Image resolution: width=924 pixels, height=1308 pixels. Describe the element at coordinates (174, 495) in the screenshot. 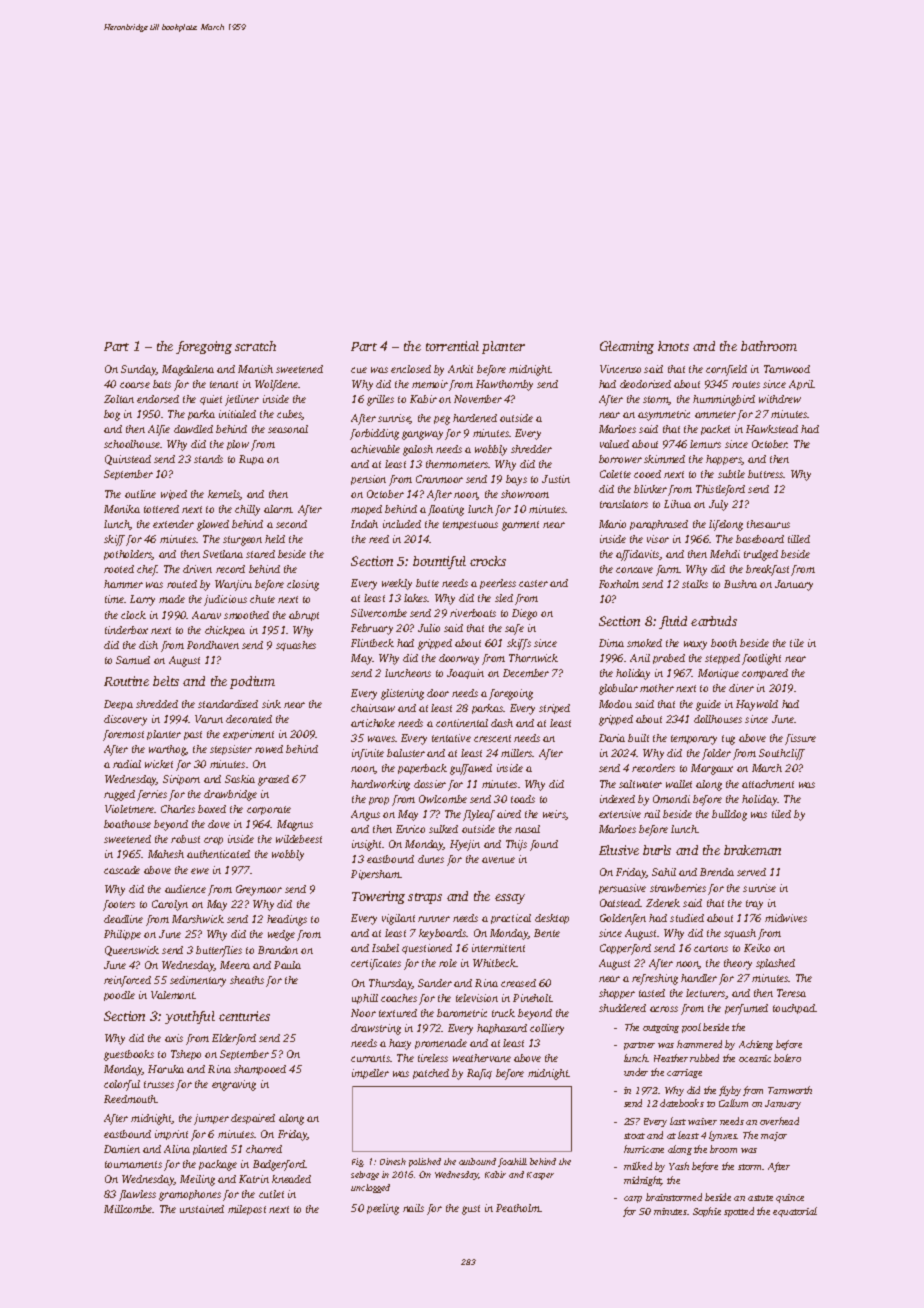

I see `wiped` at that location.
